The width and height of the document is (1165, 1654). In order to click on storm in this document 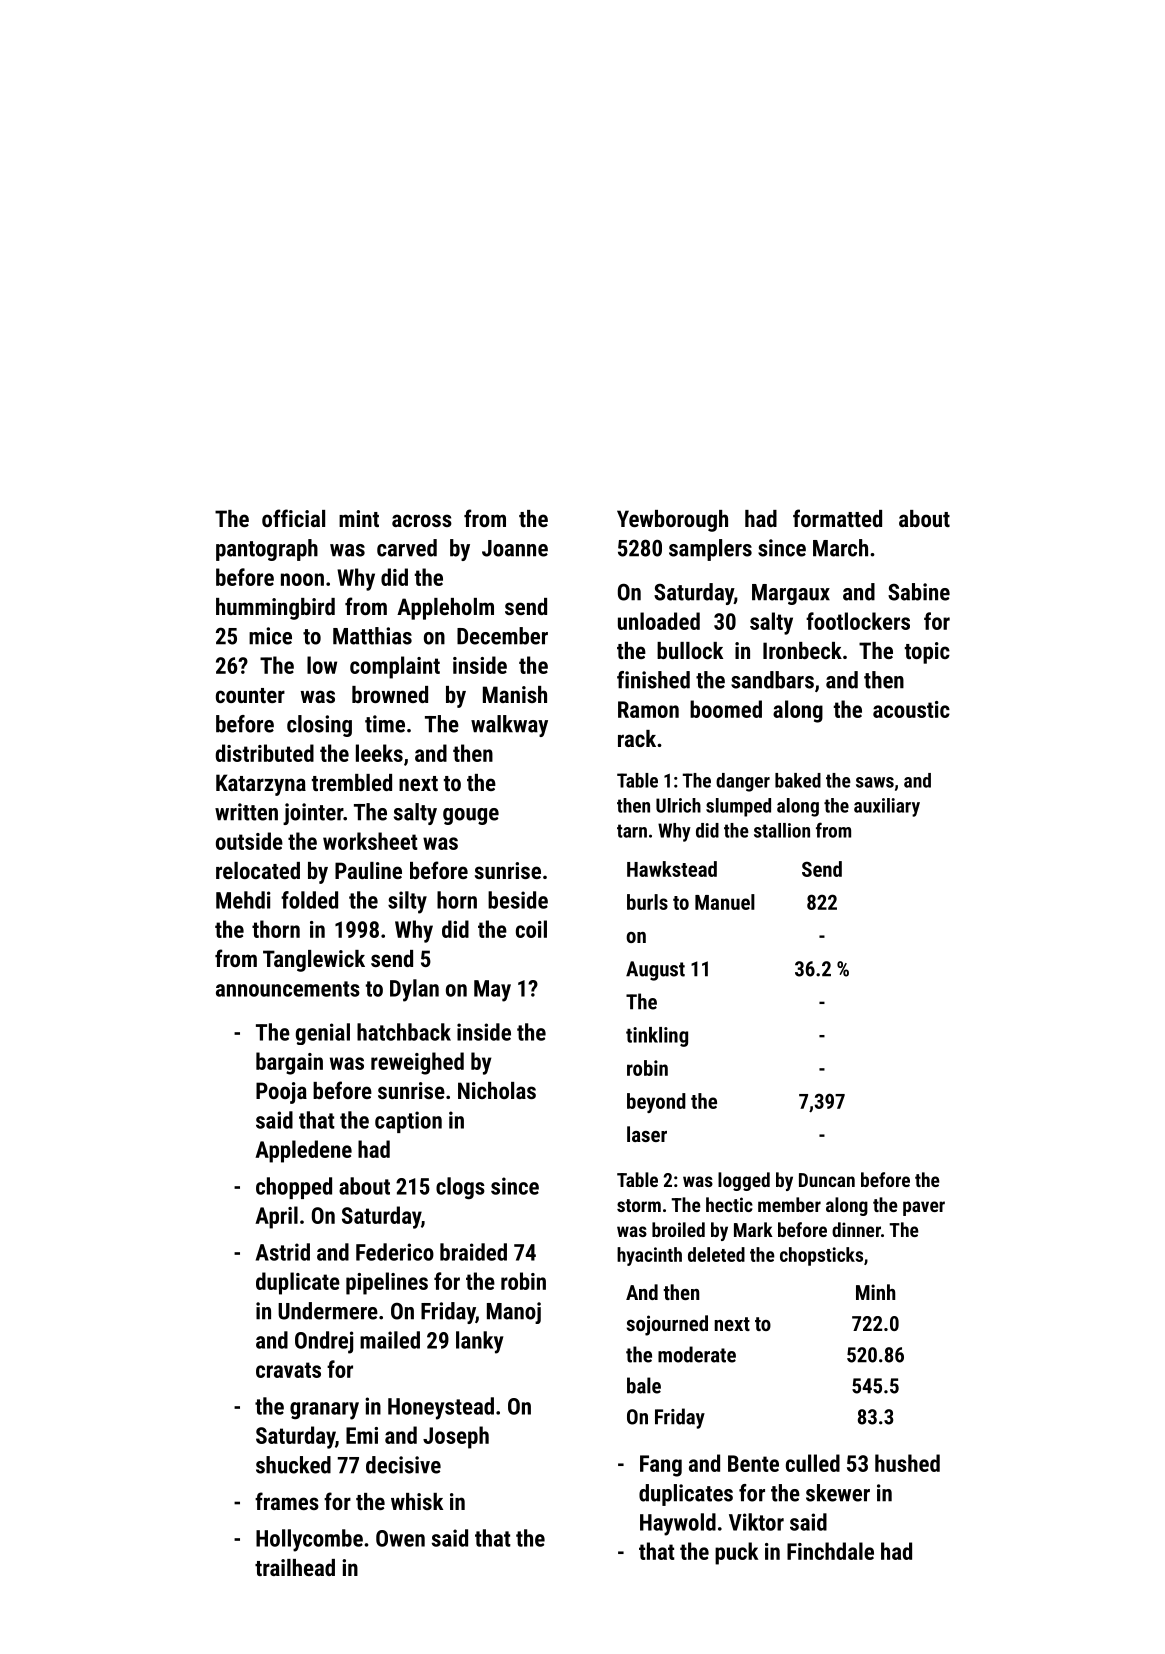, I will do `click(639, 1205)`.
